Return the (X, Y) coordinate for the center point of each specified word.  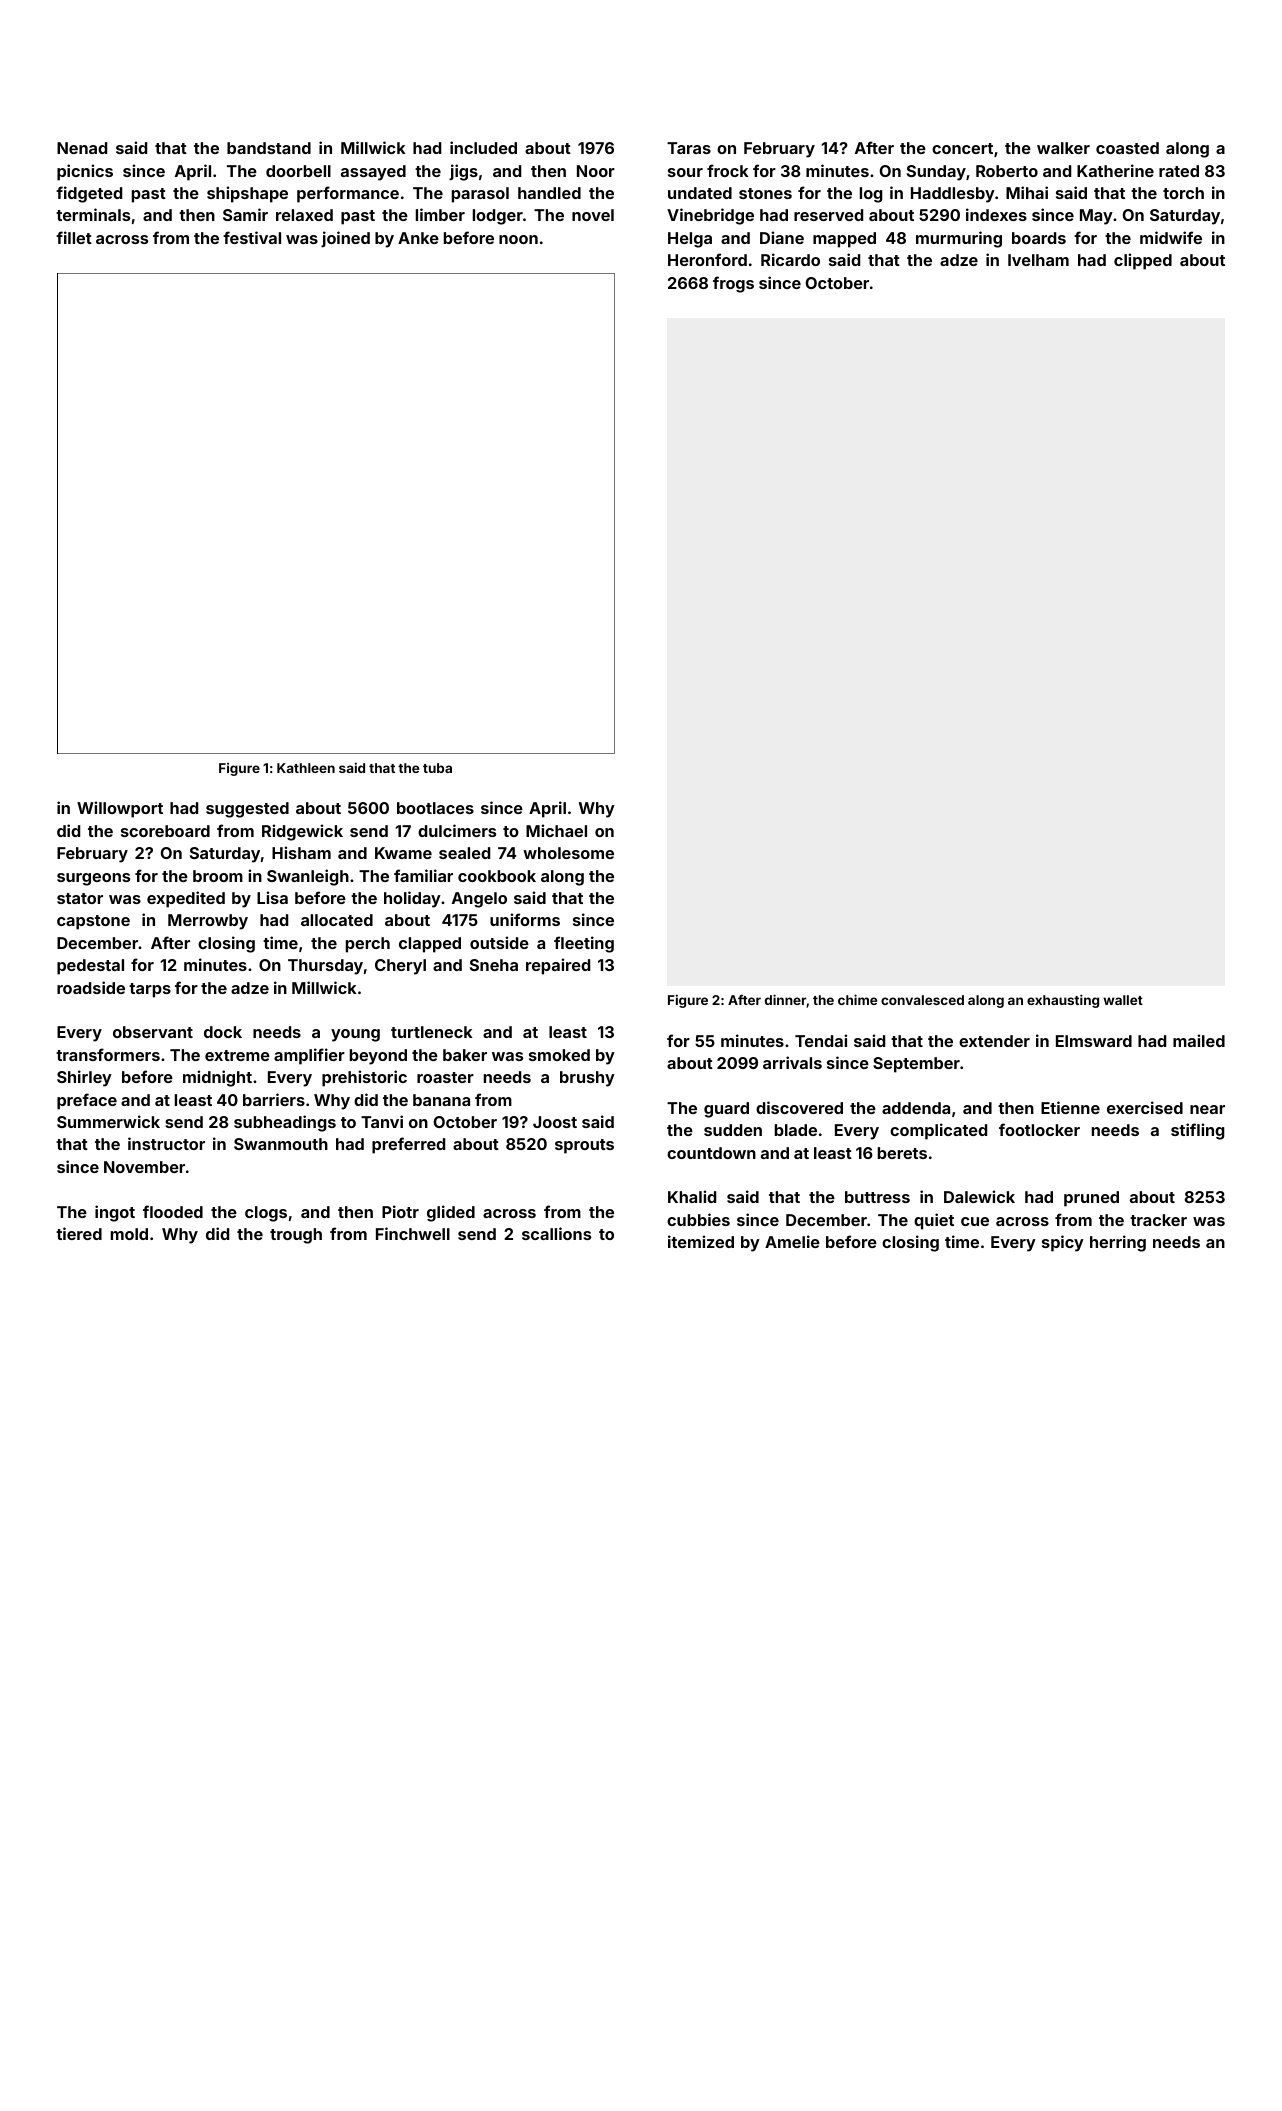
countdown (711, 1153)
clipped (1143, 261)
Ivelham (1038, 260)
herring (1118, 1243)
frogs (733, 284)
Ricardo (790, 259)
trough (296, 1236)
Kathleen (306, 768)
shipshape (247, 194)
